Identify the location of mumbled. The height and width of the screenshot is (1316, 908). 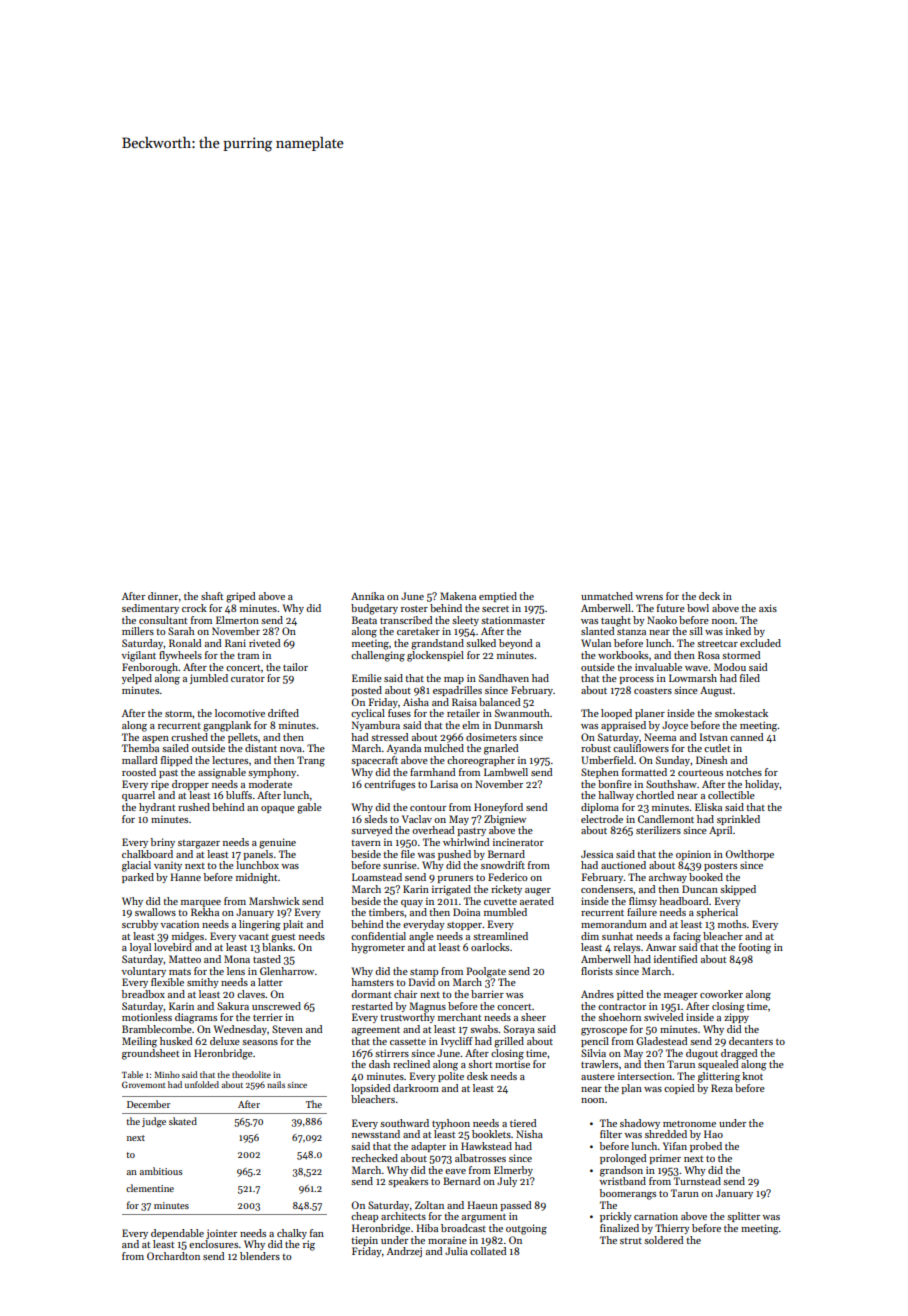
(505, 912).
